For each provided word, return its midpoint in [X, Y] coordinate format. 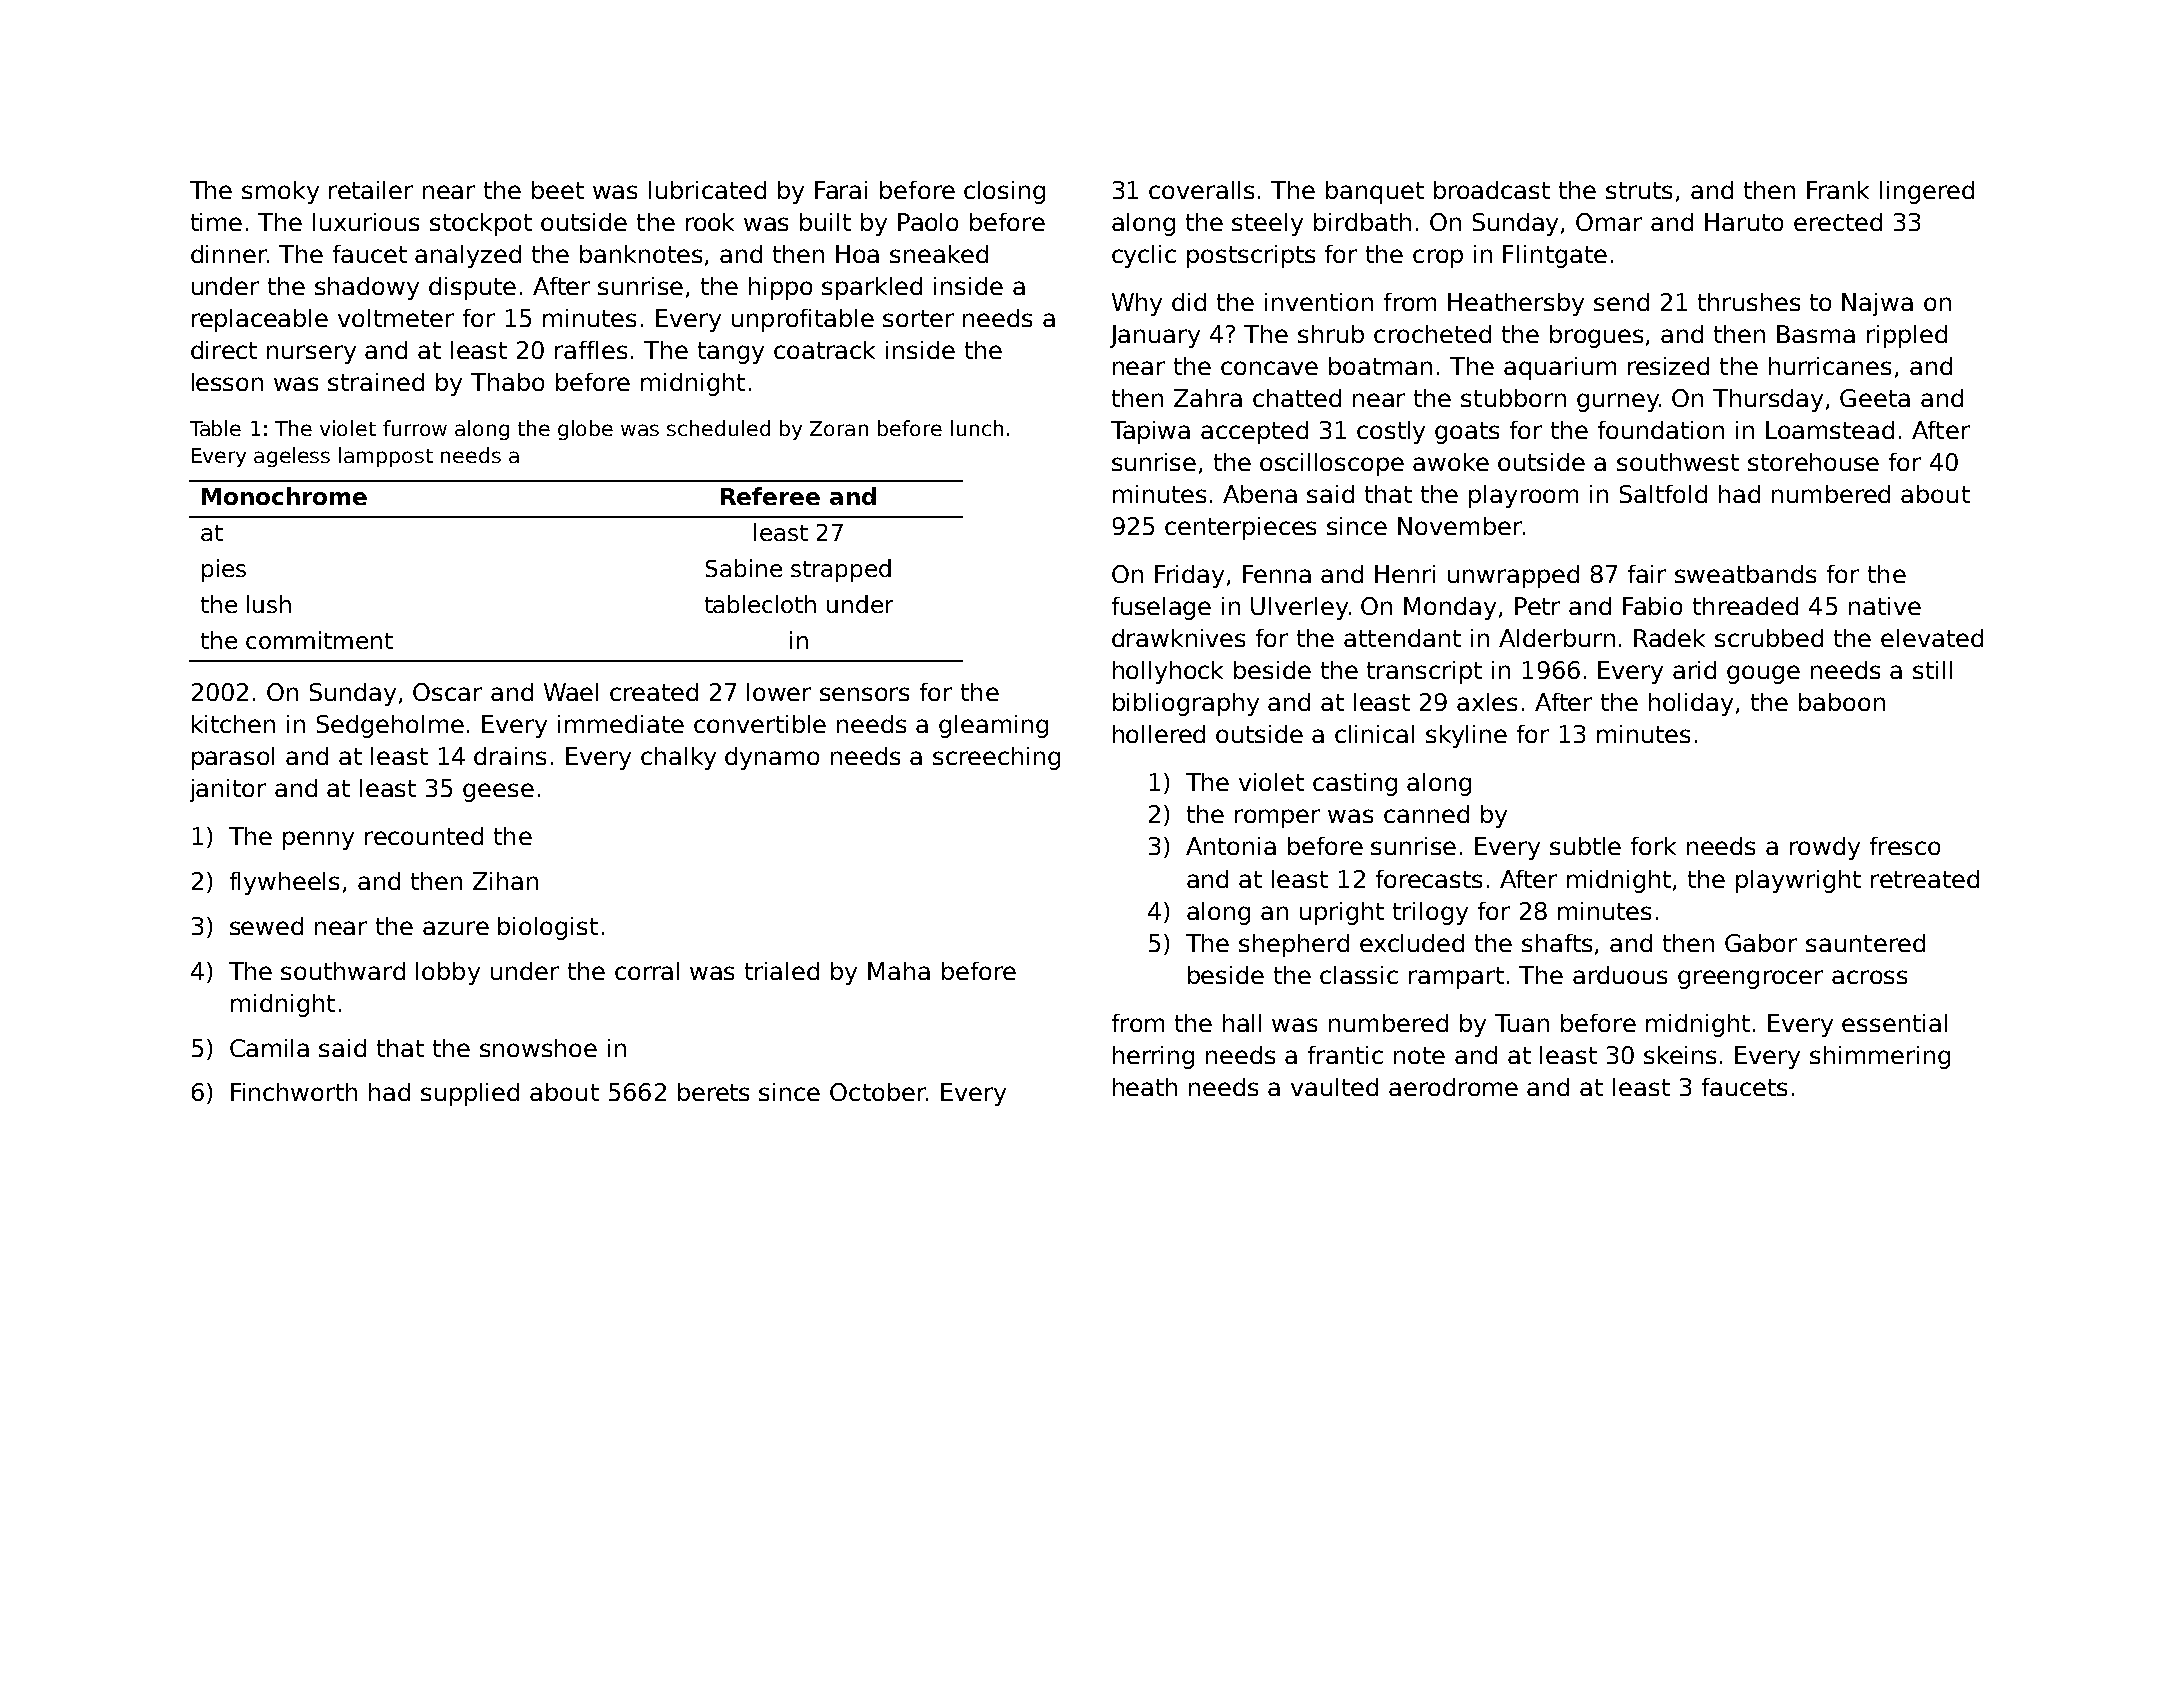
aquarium [1560, 368]
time [216, 222]
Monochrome [284, 496]
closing [1004, 192]
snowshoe [538, 1048]
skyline [1466, 736]
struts [1639, 190]
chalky [678, 758]
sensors [864, 694]
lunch [977, 428]
